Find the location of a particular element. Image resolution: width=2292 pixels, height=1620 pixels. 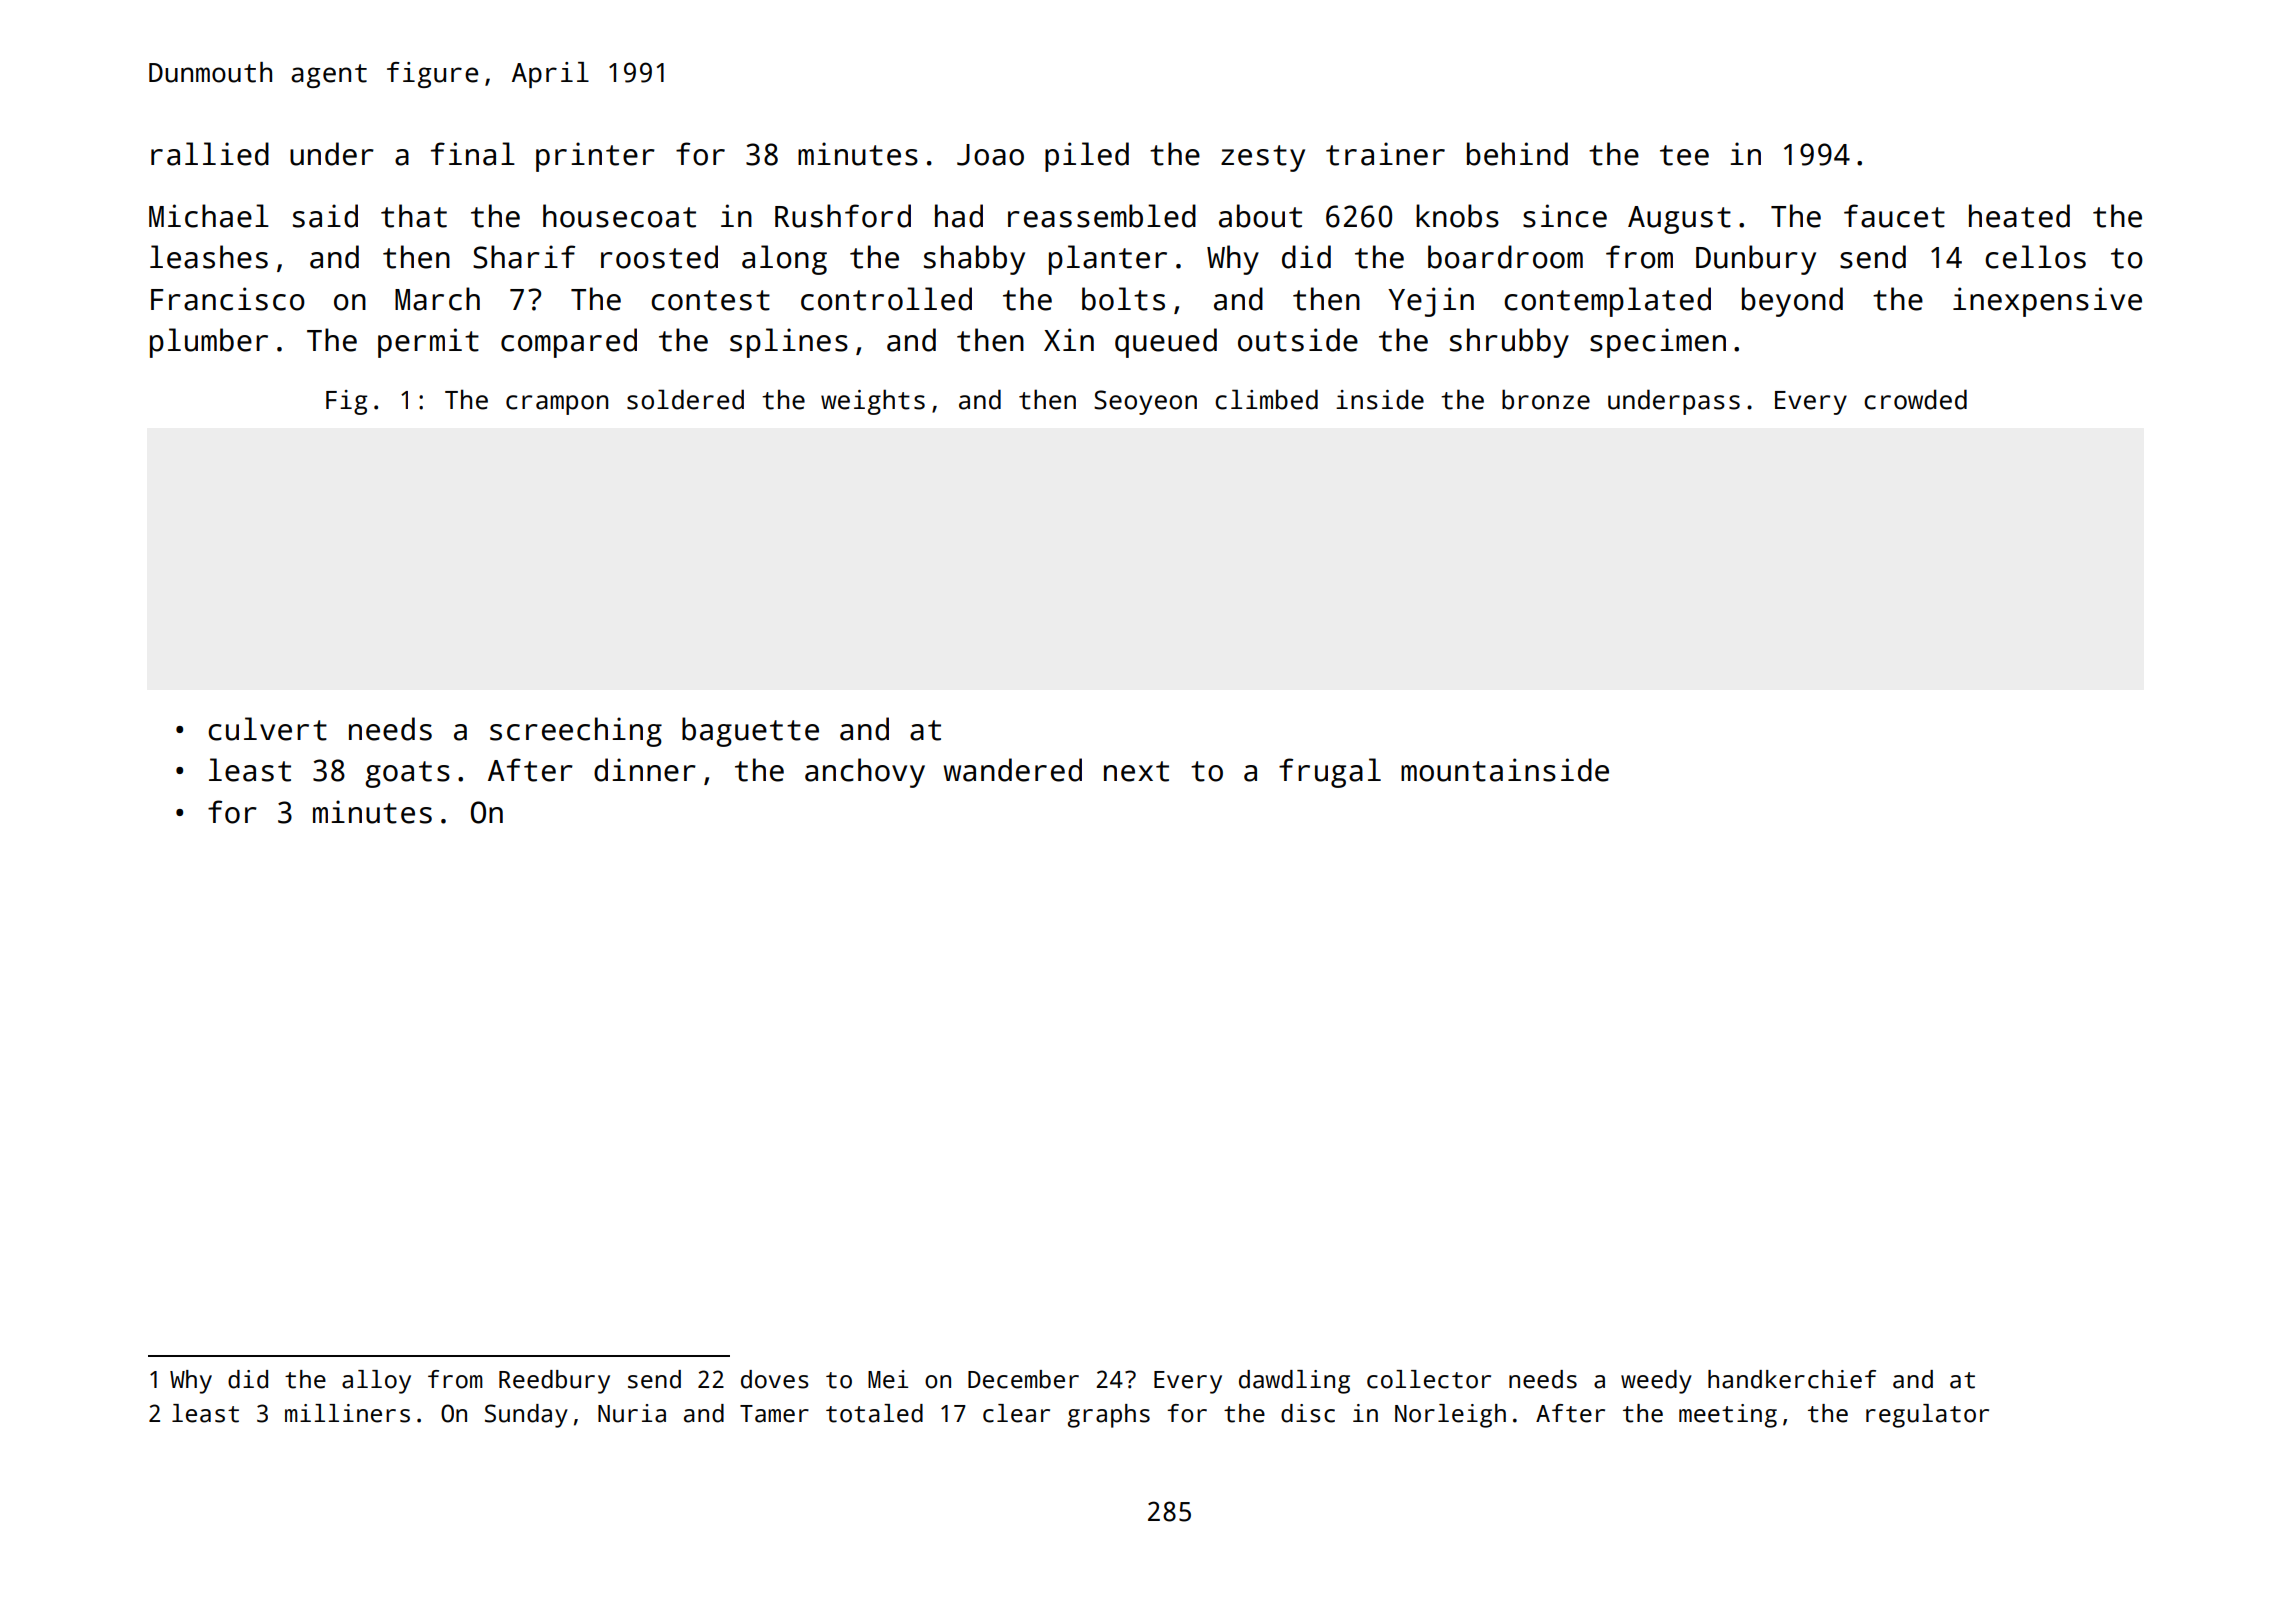

next is located at coordinates (1136, 771).
